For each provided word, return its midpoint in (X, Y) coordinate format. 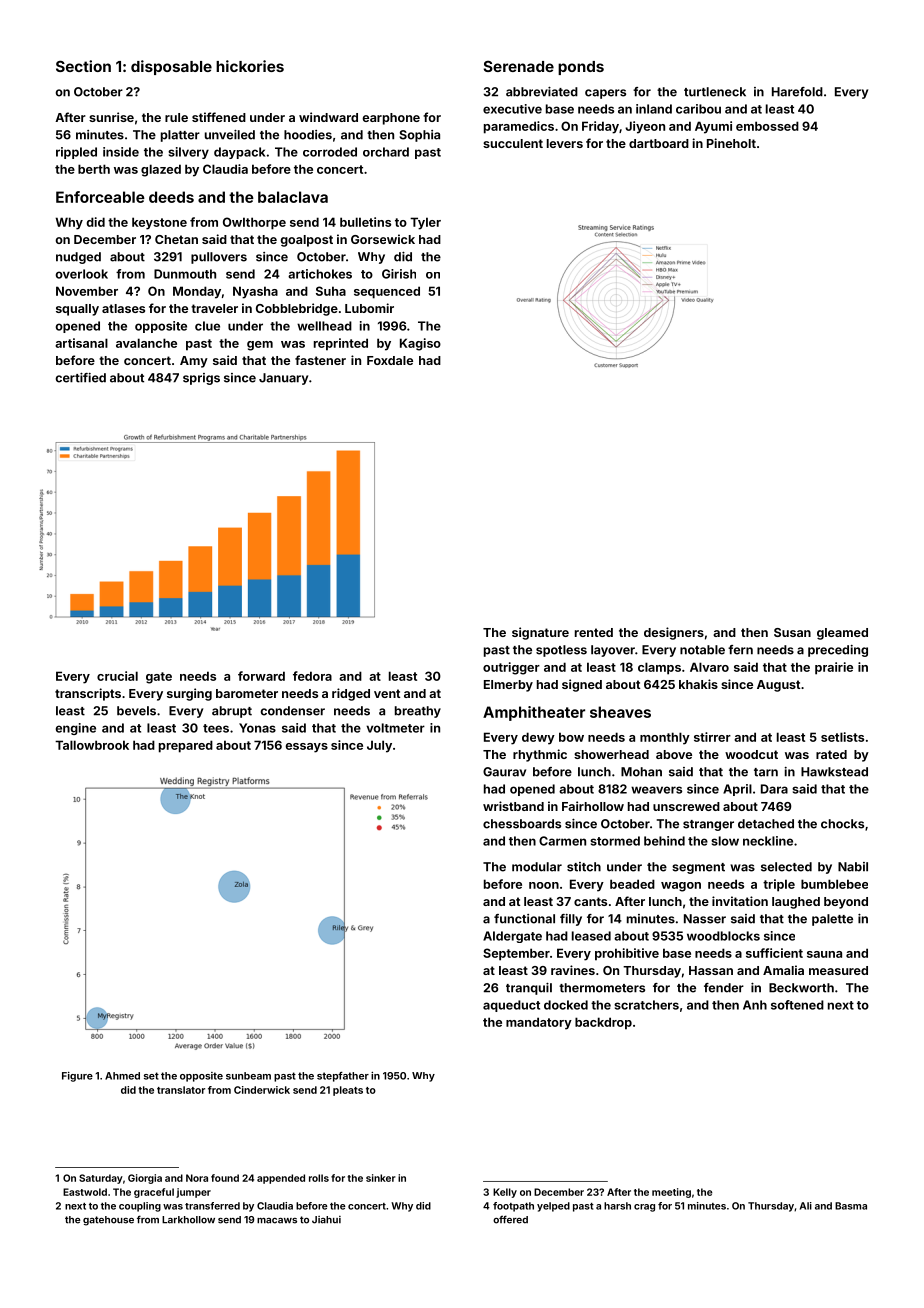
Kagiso (420, 344)
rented (594, 632)
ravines (573, 970)
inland (654, 109)
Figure (77, 1077)
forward (261, 676)
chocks (842, 824)
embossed (767, 126)
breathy (418, 712)
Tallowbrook (92, 745)
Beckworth (801, 988)
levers (565, 143)
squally (77, 310)
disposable (171, 67)
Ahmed (122, 1076)
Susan (792, 632)
